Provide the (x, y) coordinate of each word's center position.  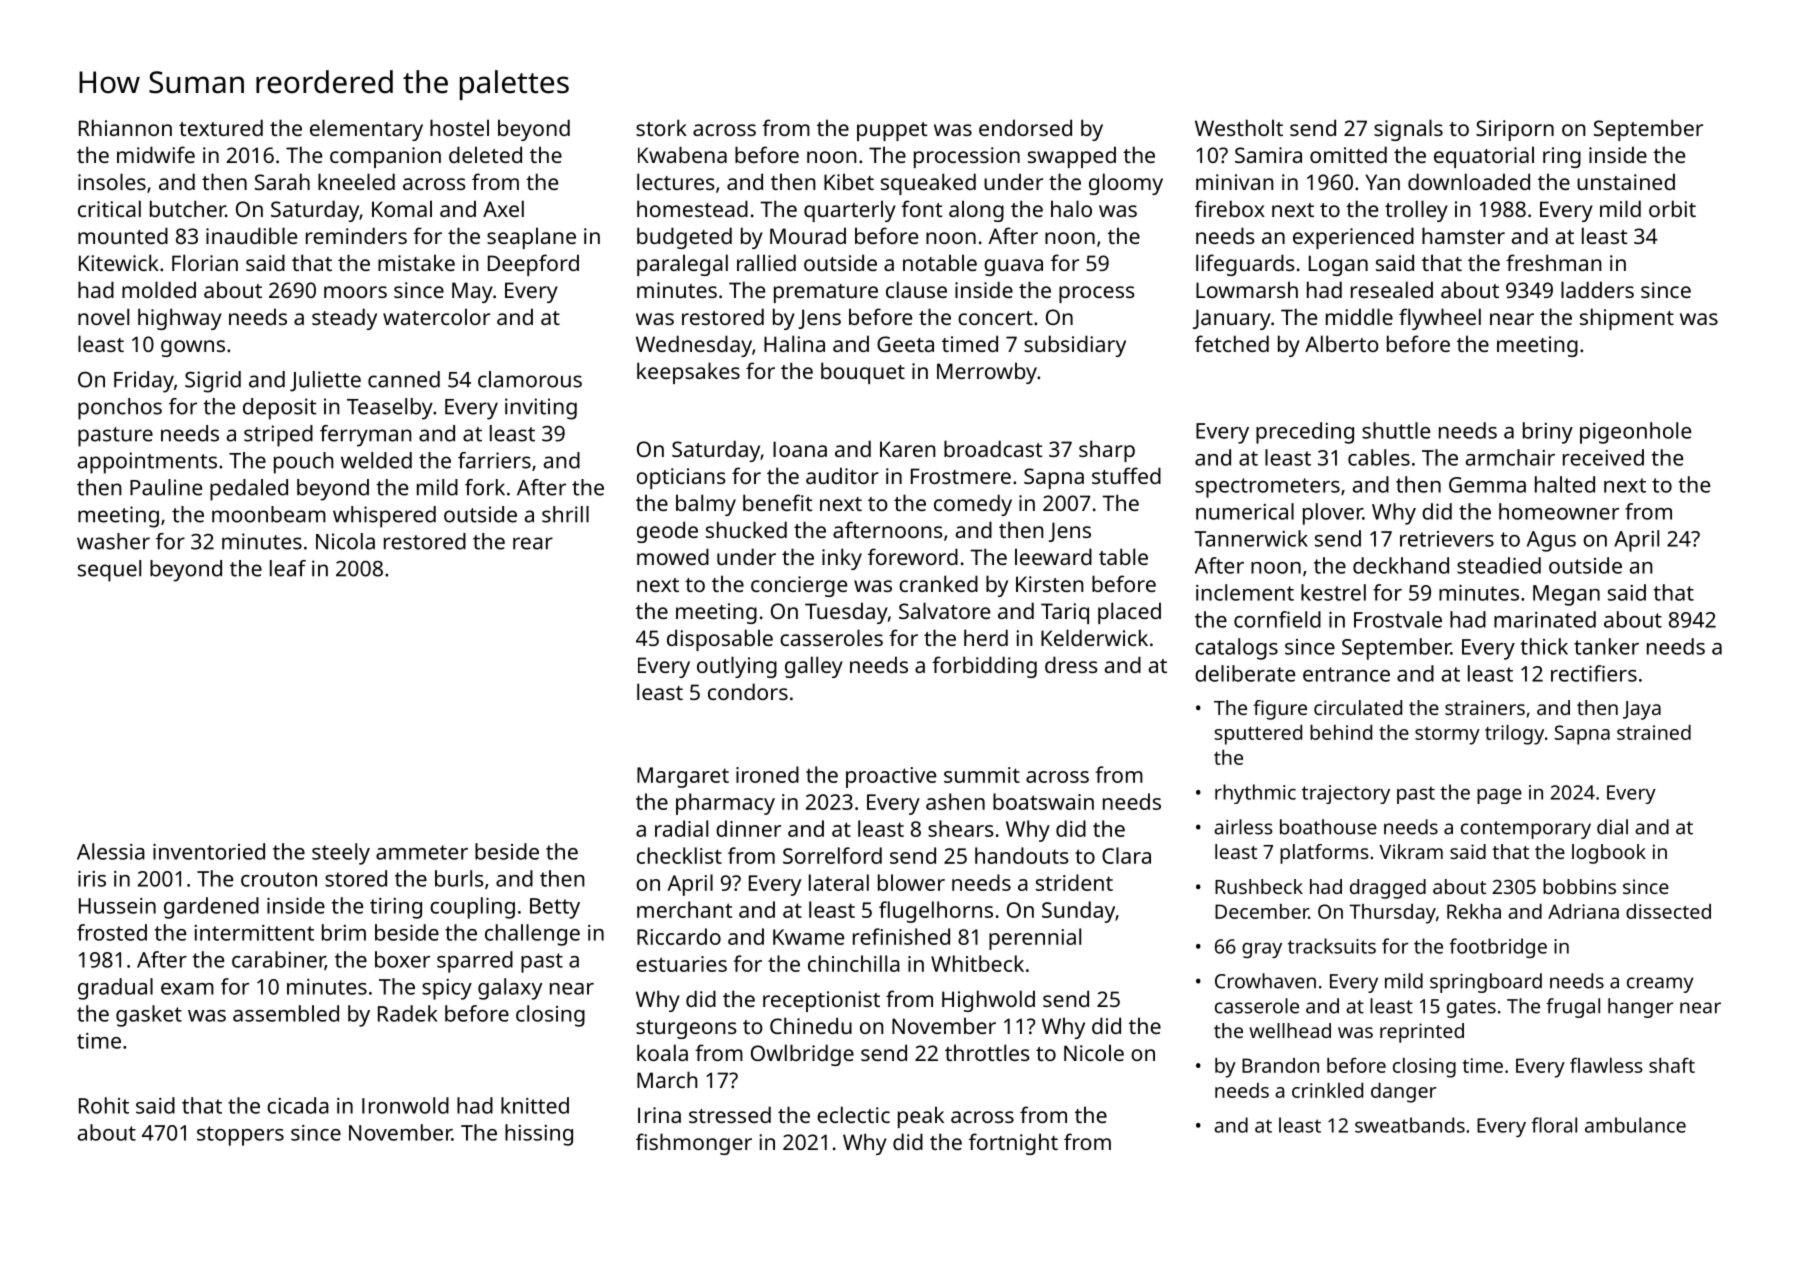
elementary (366, 130)
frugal (1573, 1008)
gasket (149, 1016)
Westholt (1239, 127)
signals (1408, 130)
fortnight (1013, 1144)
